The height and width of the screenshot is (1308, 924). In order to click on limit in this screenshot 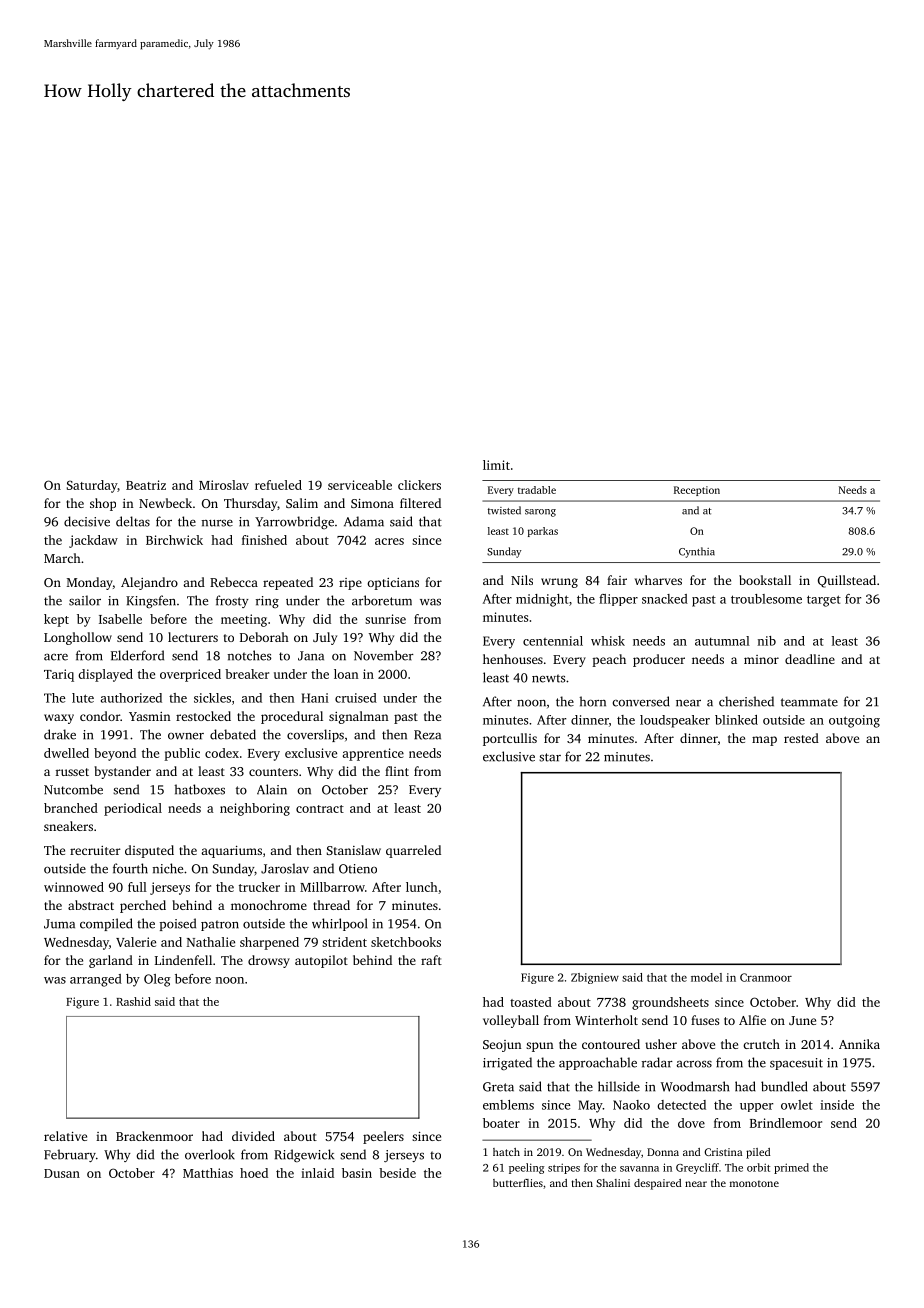, I will do `click(496, 465)`.
